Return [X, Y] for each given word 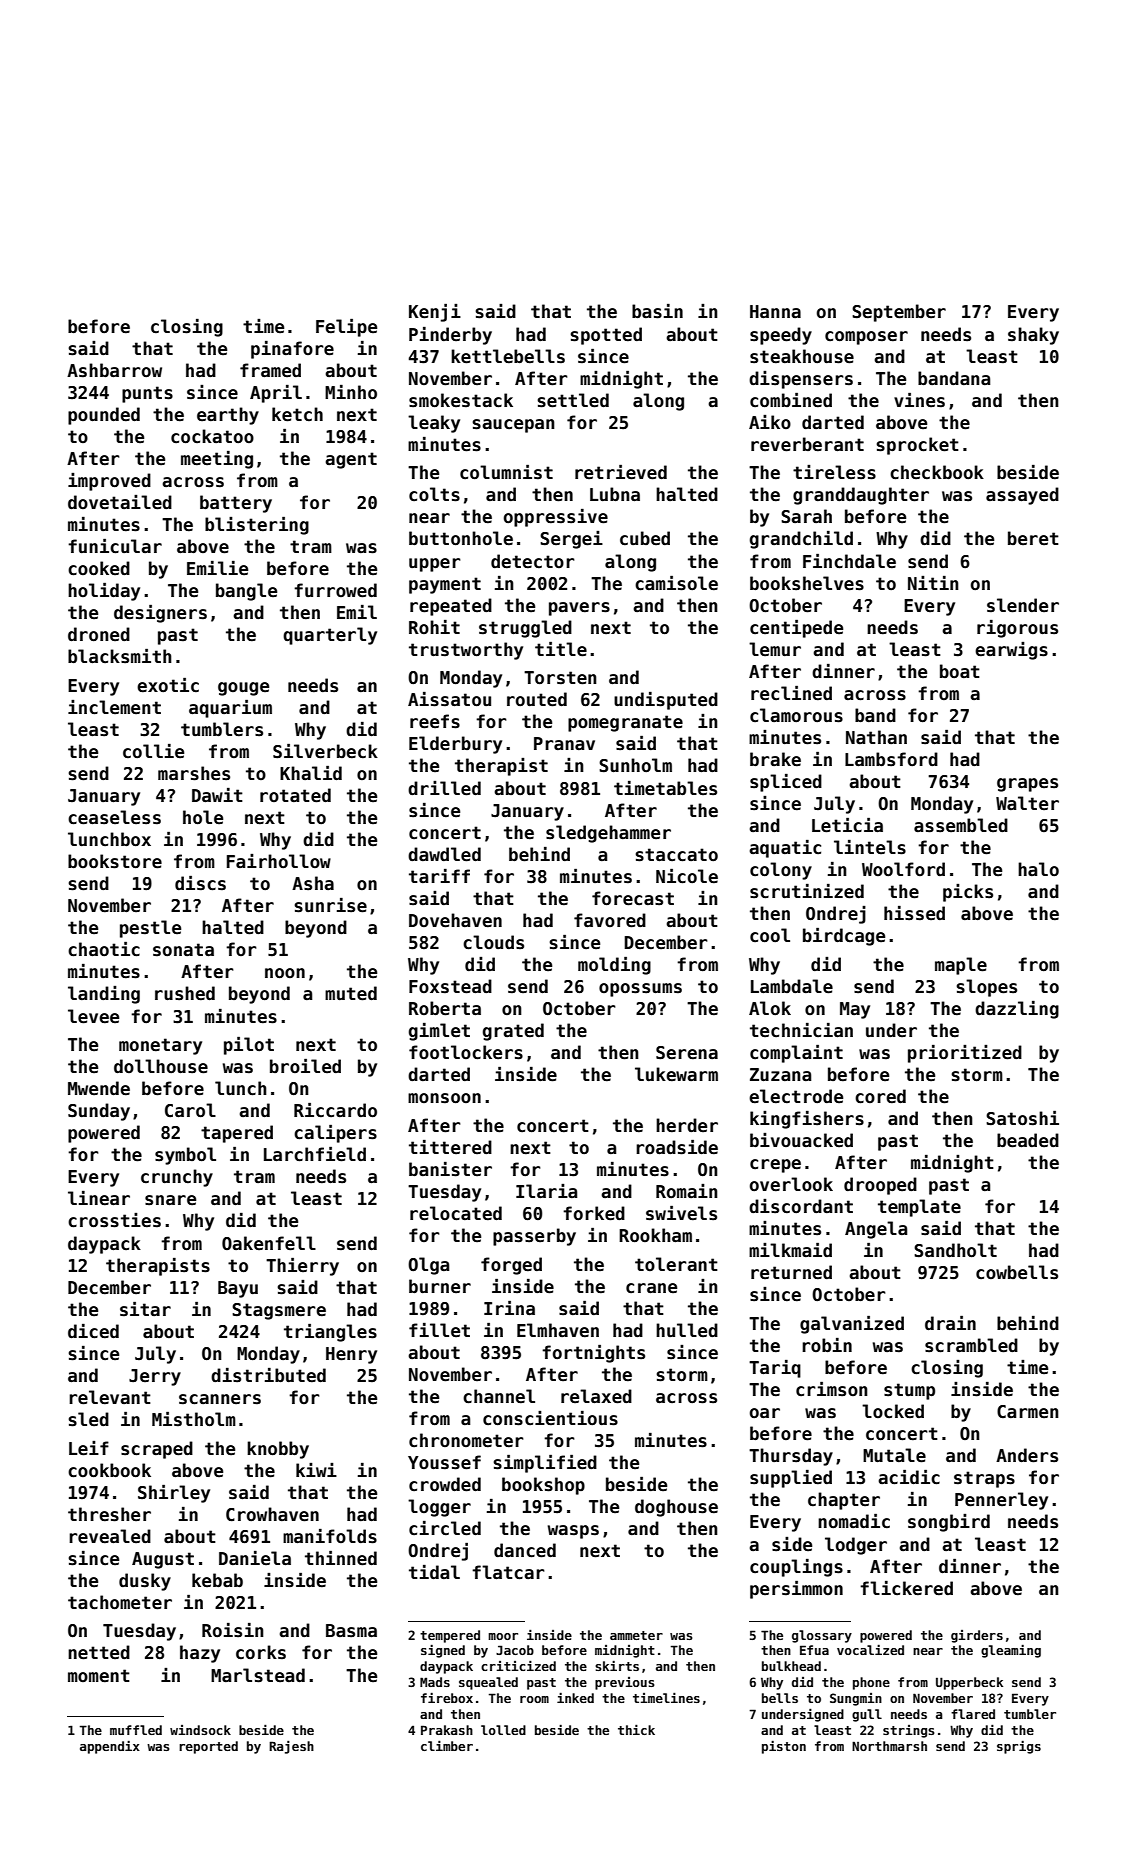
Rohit [434, 627]
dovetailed [120, 502]
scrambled [971, 1345]
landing [104, 995]
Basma [351, 1631]
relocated [456, 1213]
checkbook [937, 472]
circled [445, 1528]
